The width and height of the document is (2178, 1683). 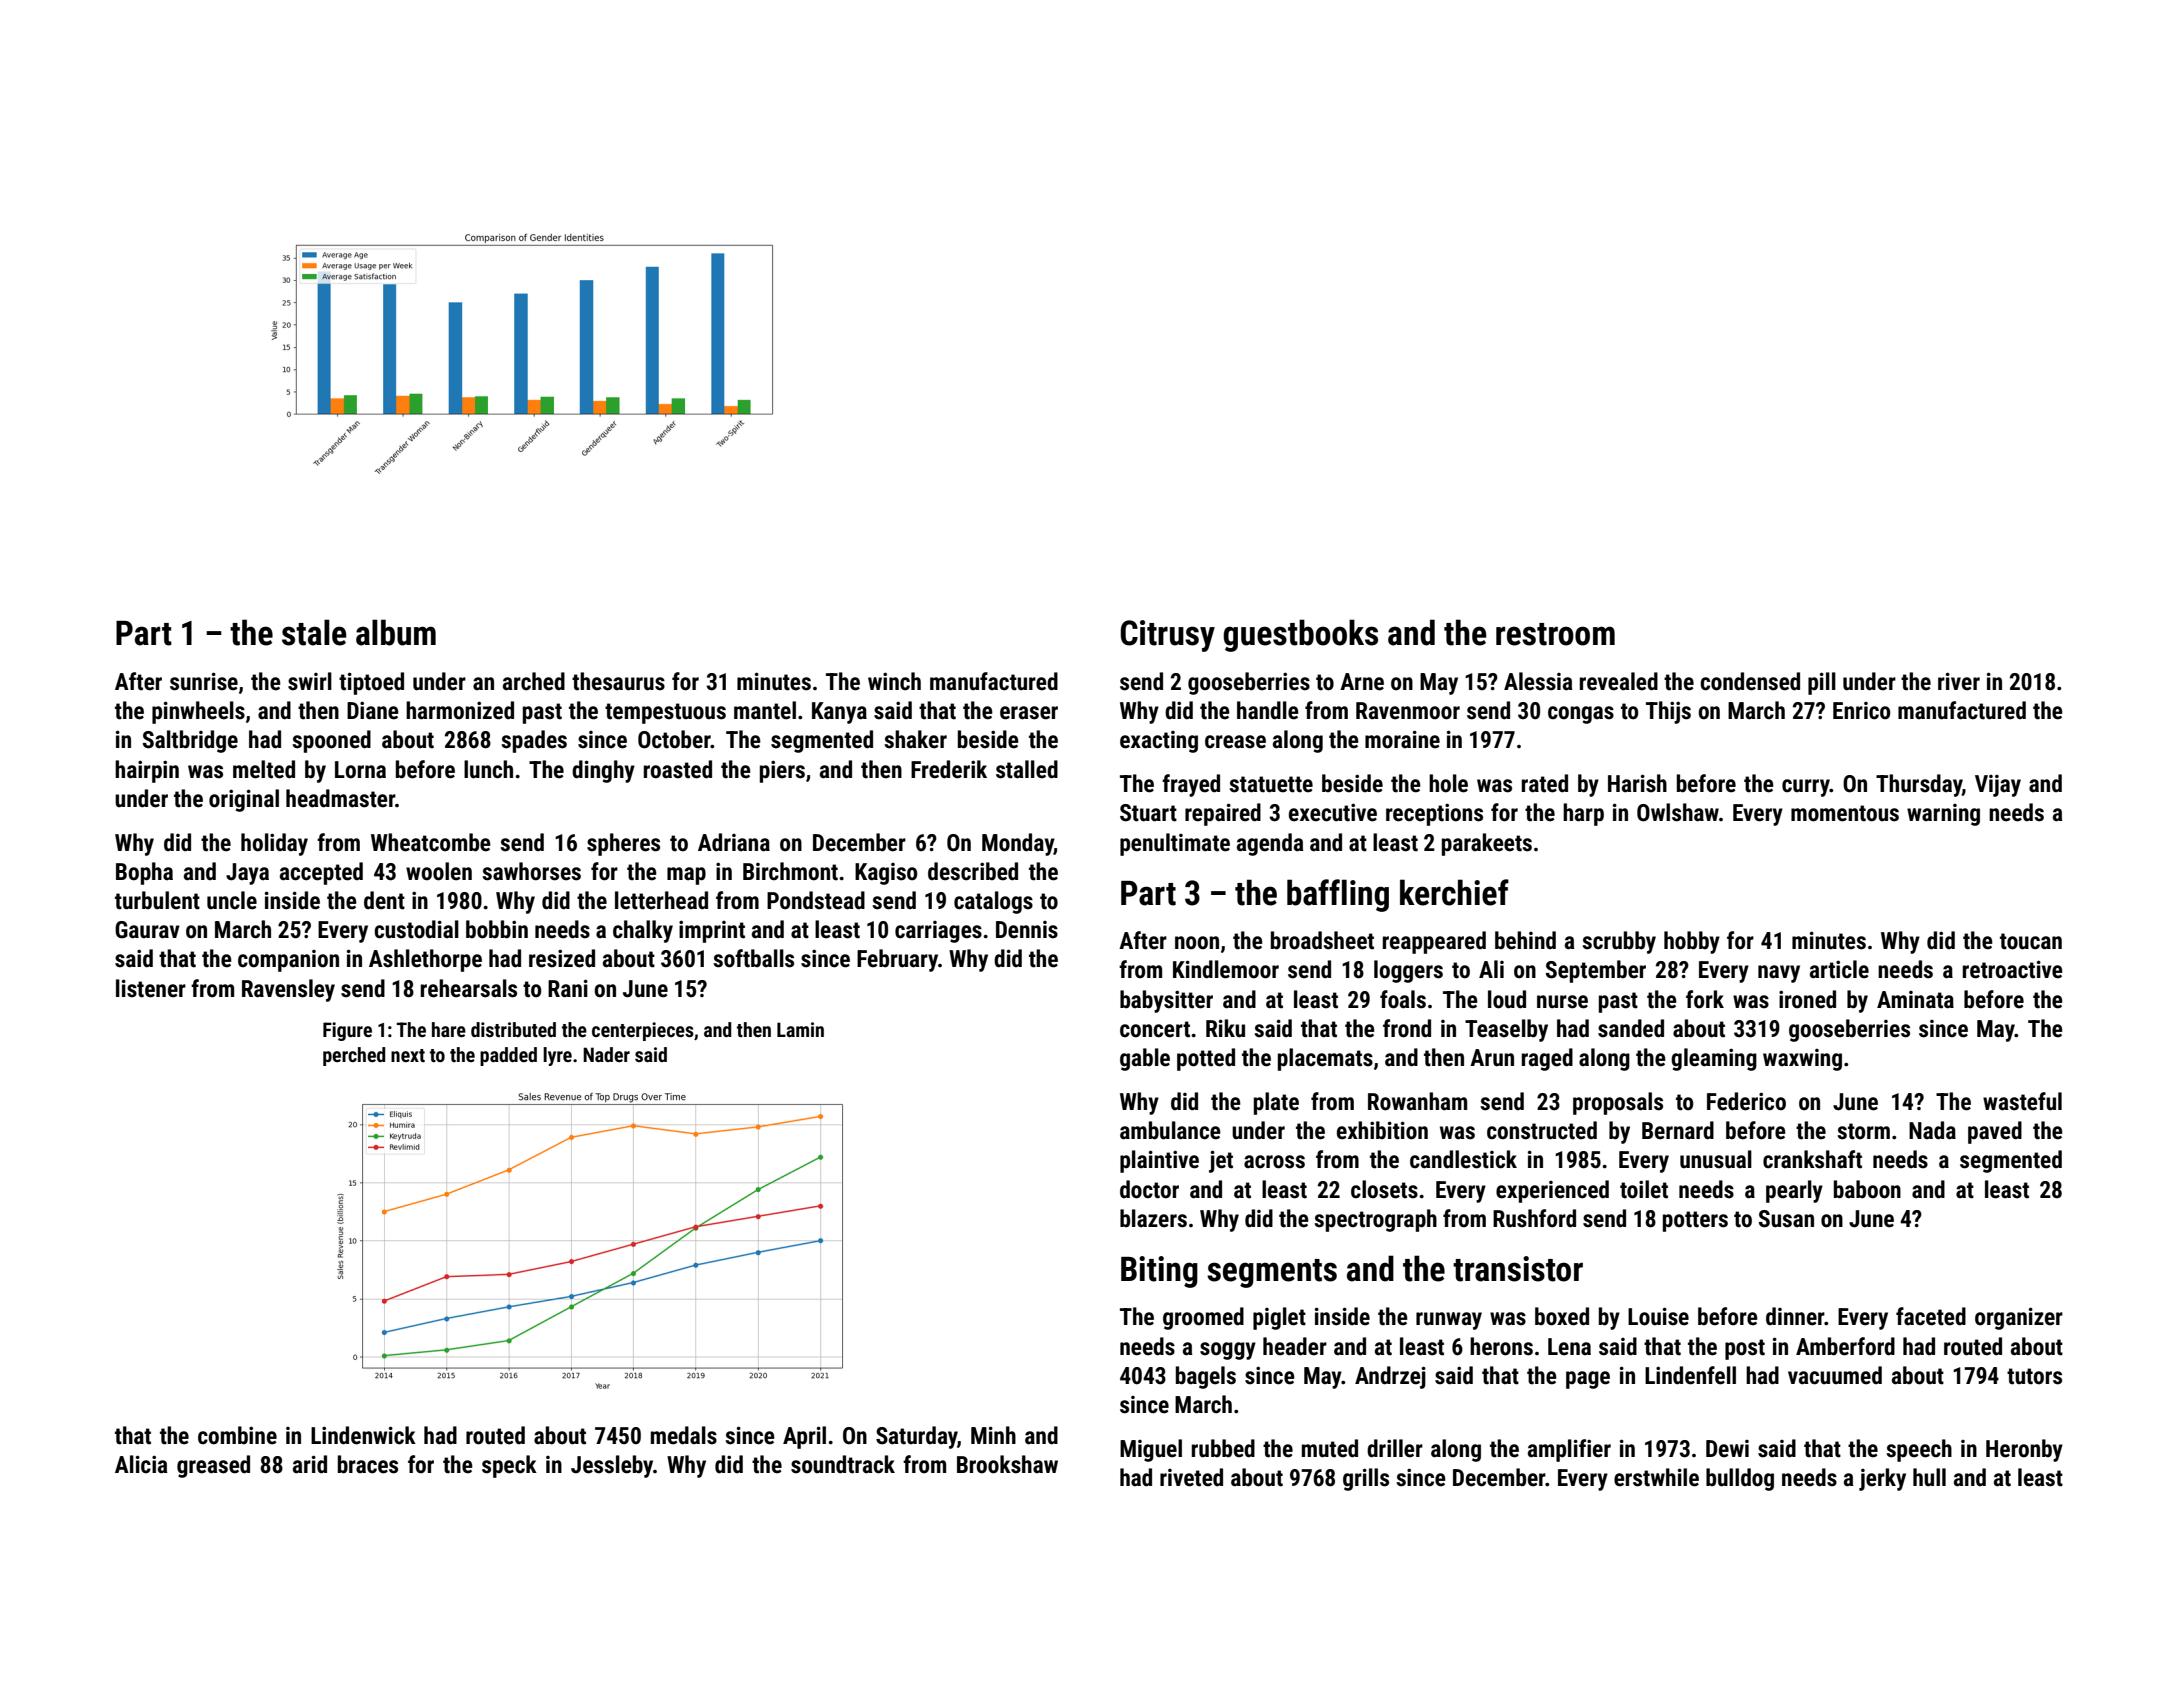 What do you see at coordinates (1170, 1130) in the document?
I see `ambulance` at bounding box center [1170, 1130].
